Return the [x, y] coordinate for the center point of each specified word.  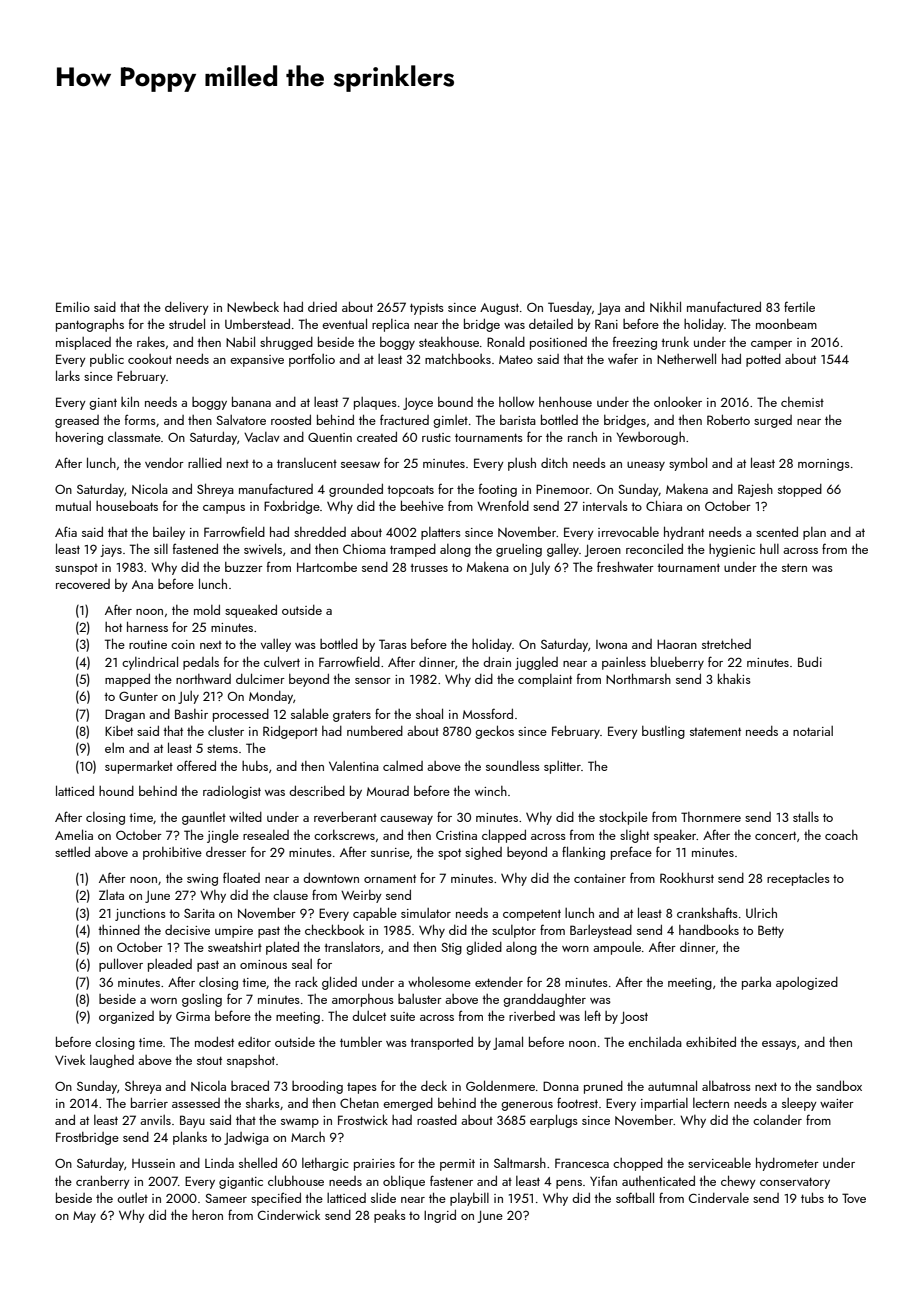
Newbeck [253, 307]
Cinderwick [289, 1215]
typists [427, 309]
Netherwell [686, 359]
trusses [429, 568]
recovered [83, 584]
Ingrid [440, 1216]
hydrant [684, 533]
